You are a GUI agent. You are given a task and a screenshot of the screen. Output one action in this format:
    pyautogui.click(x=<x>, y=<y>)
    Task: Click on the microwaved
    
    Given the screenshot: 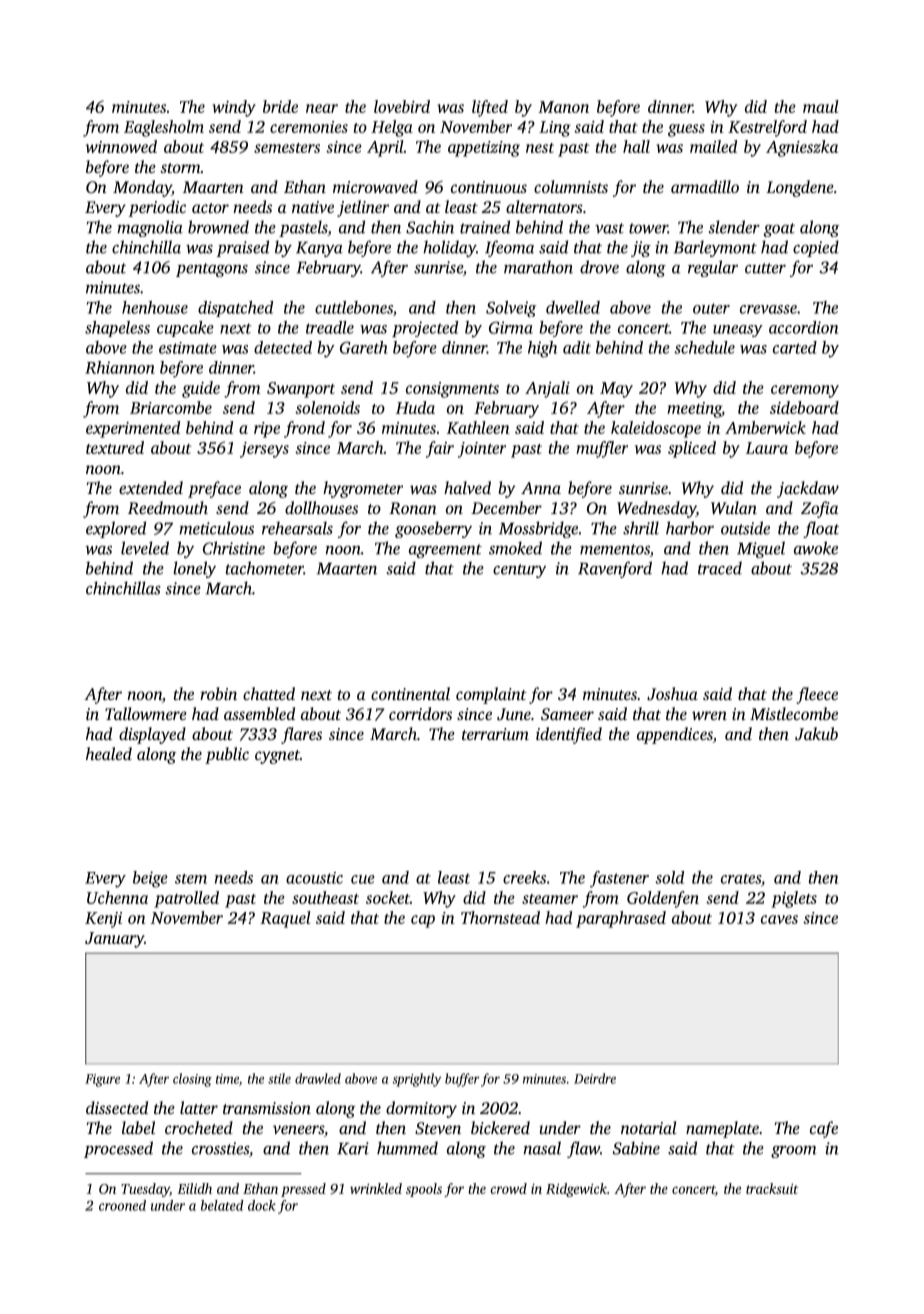 What is the action you would take?
    pyautogui.click(x=375, y=186)
